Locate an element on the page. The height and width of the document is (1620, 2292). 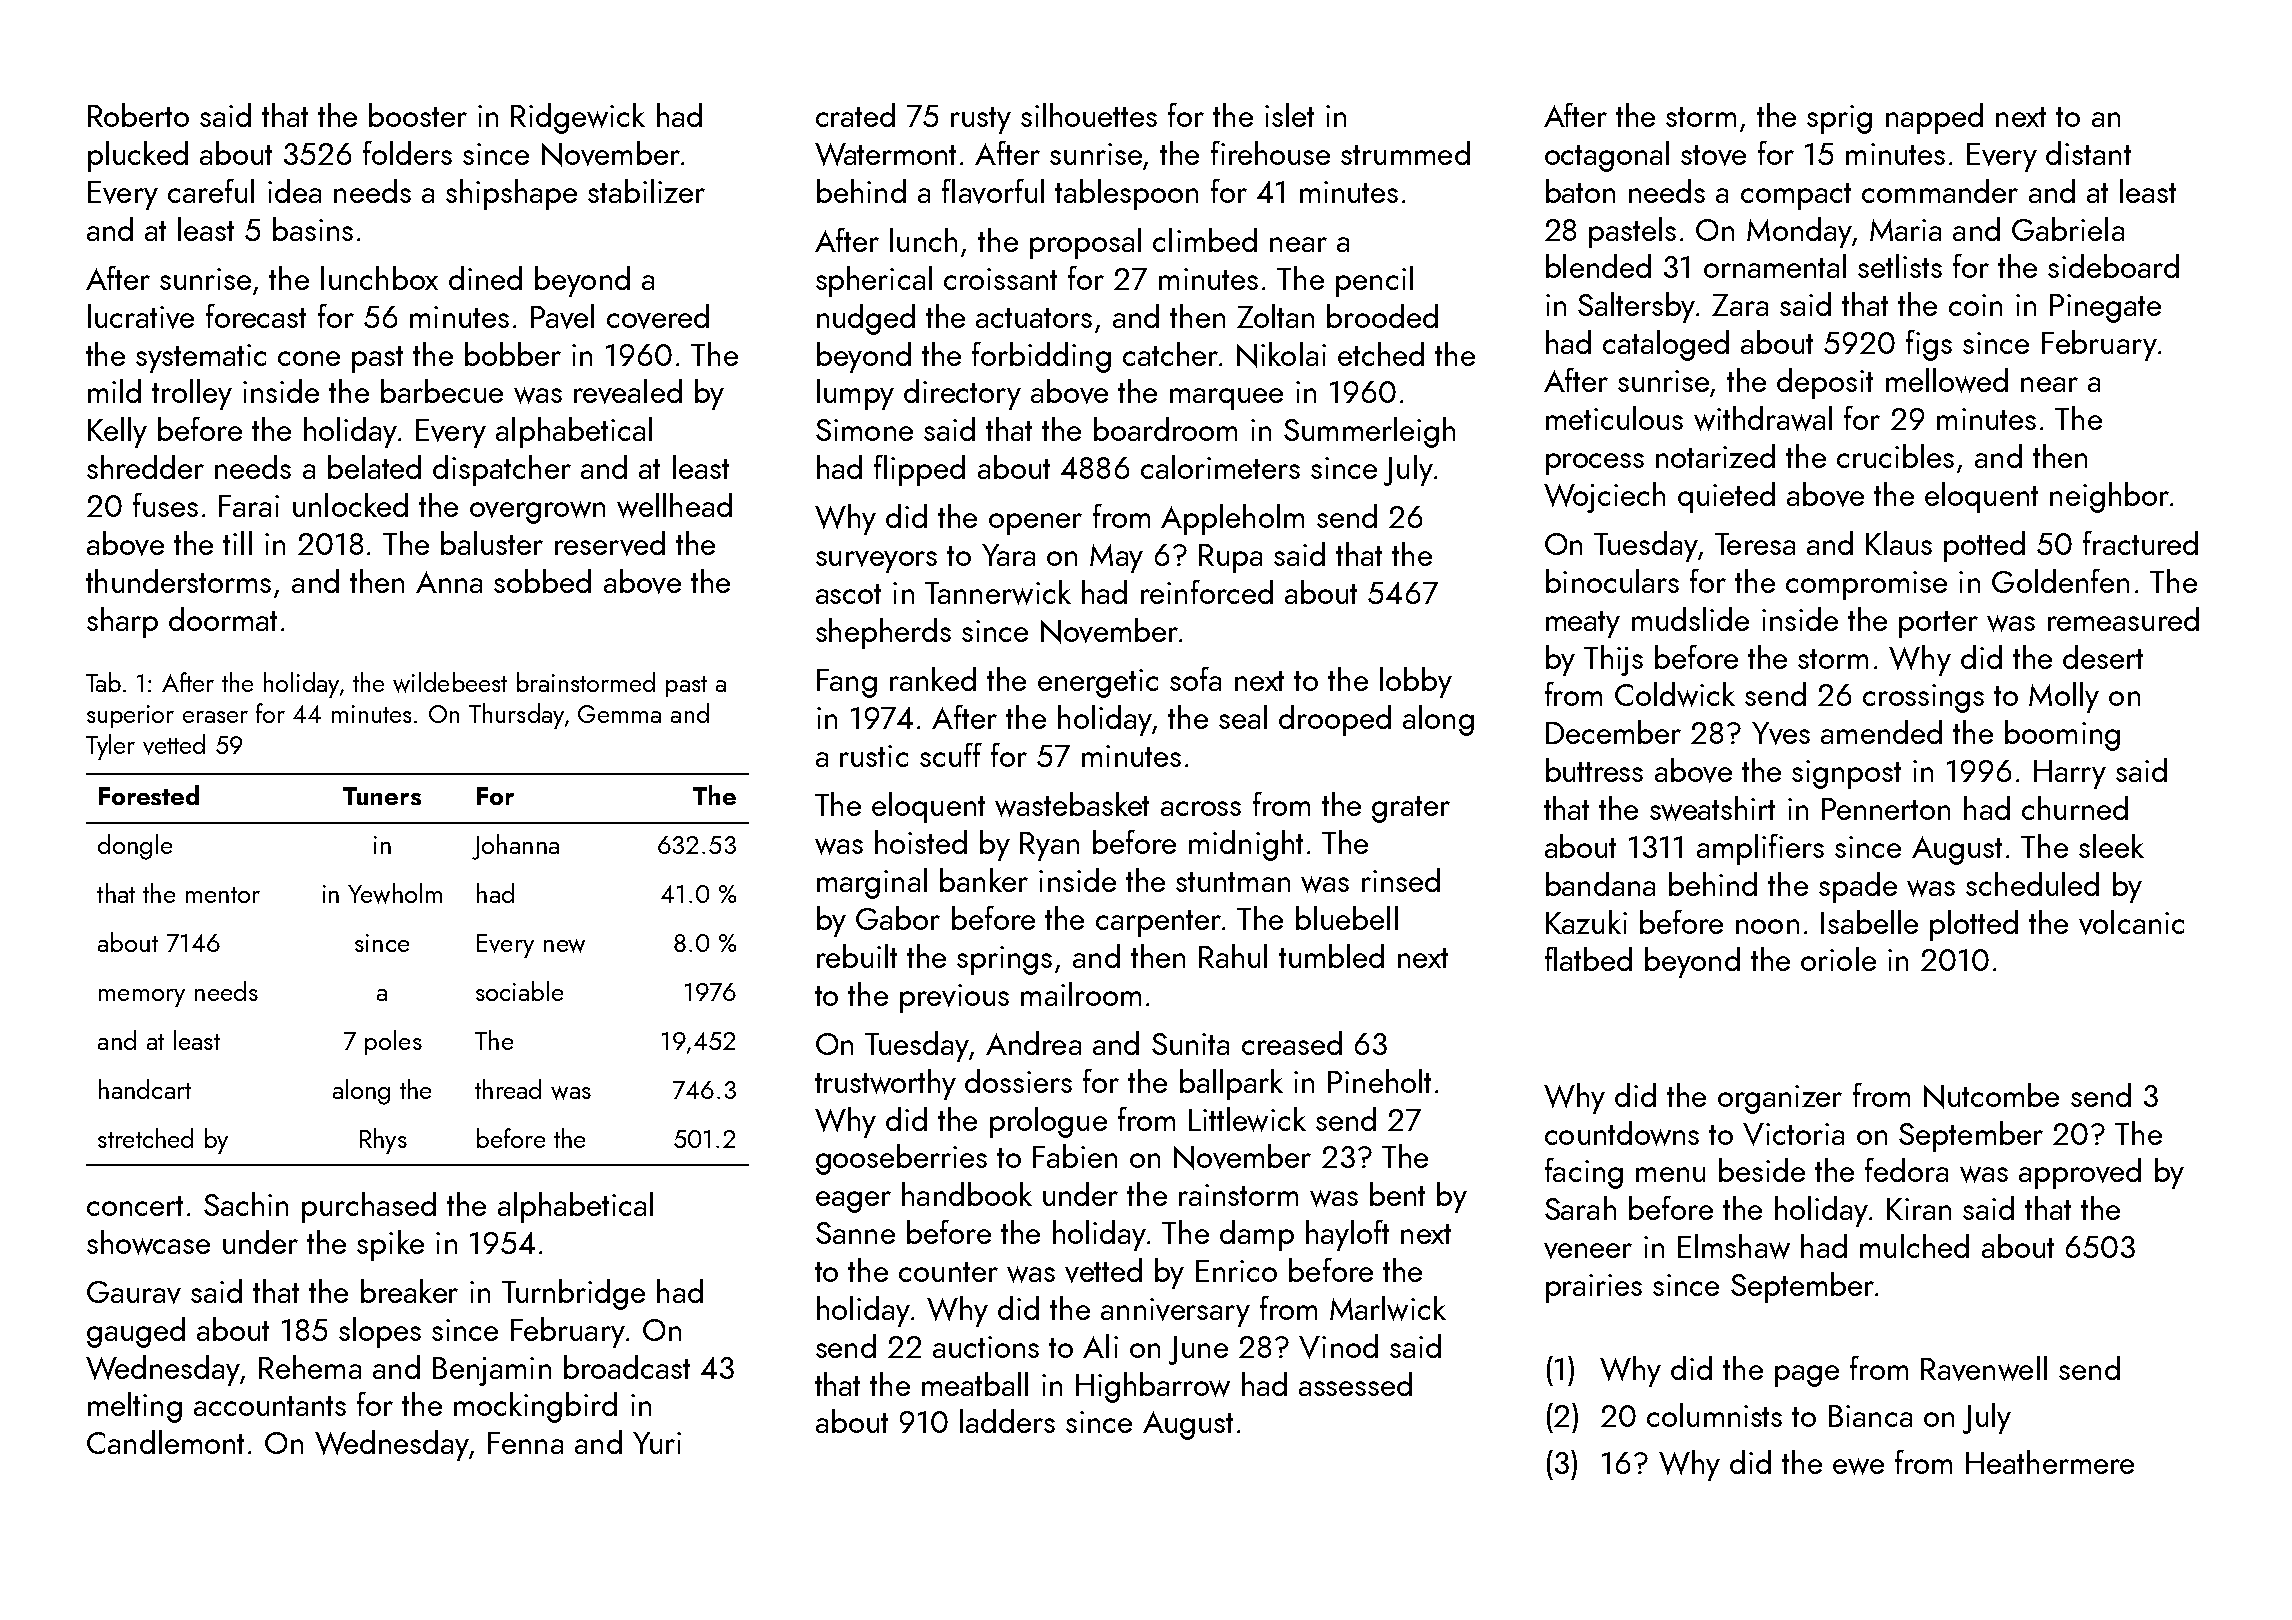
croissant is located at coordinates (1000, 279).
